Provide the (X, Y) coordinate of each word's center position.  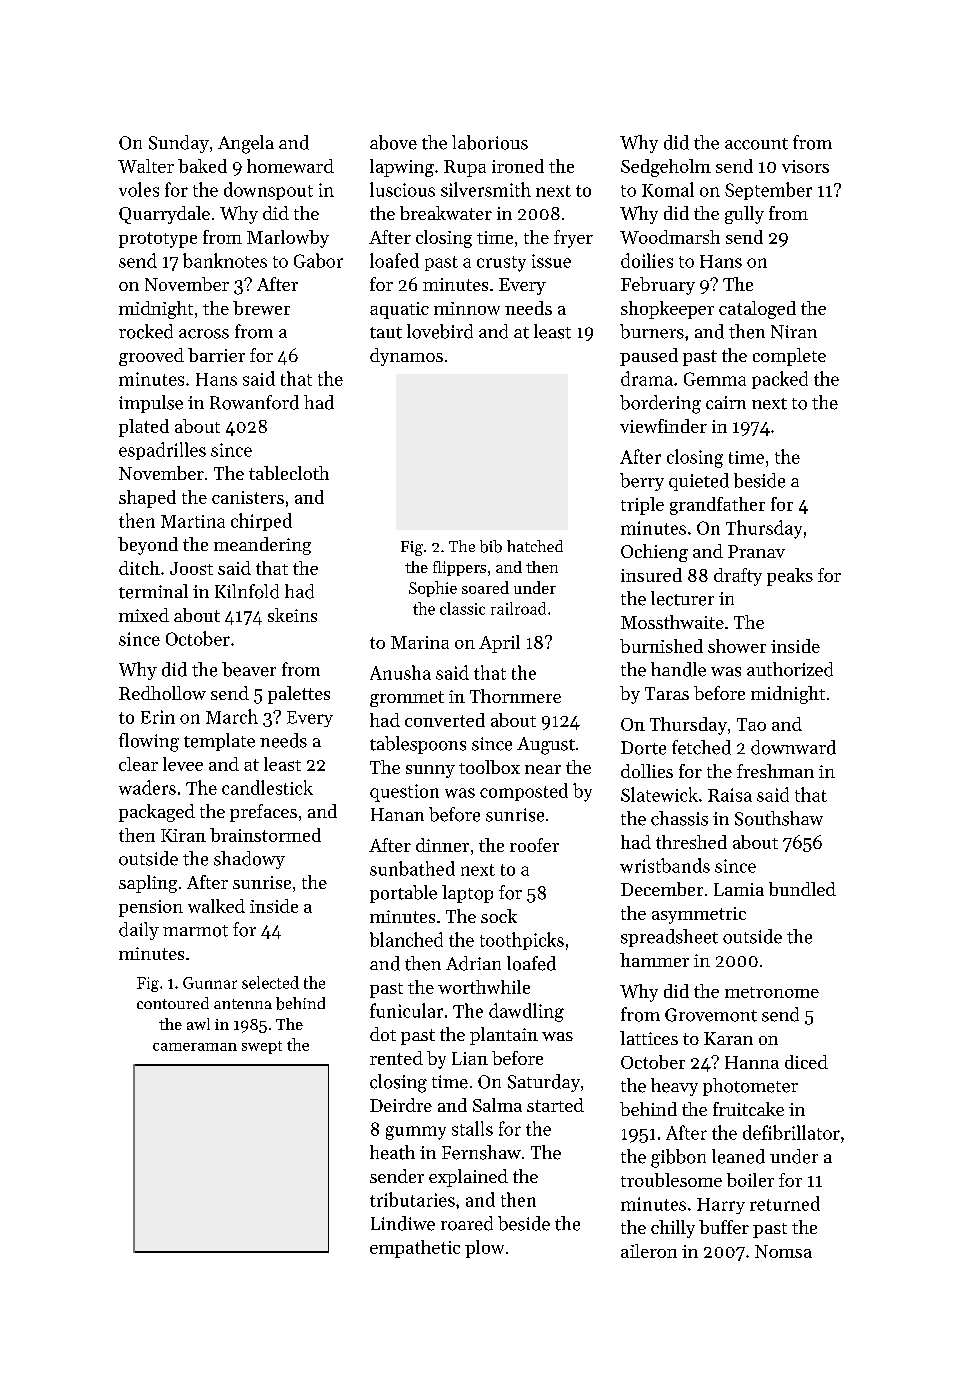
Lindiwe (403, 1223)
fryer (573, 239)
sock (499, 916)
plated (144, 428)
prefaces (263, 813)
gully (744, 215)
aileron (649, 1251)
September (768, 191)
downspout (268, 191)
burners (652, 331)
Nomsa (783, 1251)
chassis (679, 818)
